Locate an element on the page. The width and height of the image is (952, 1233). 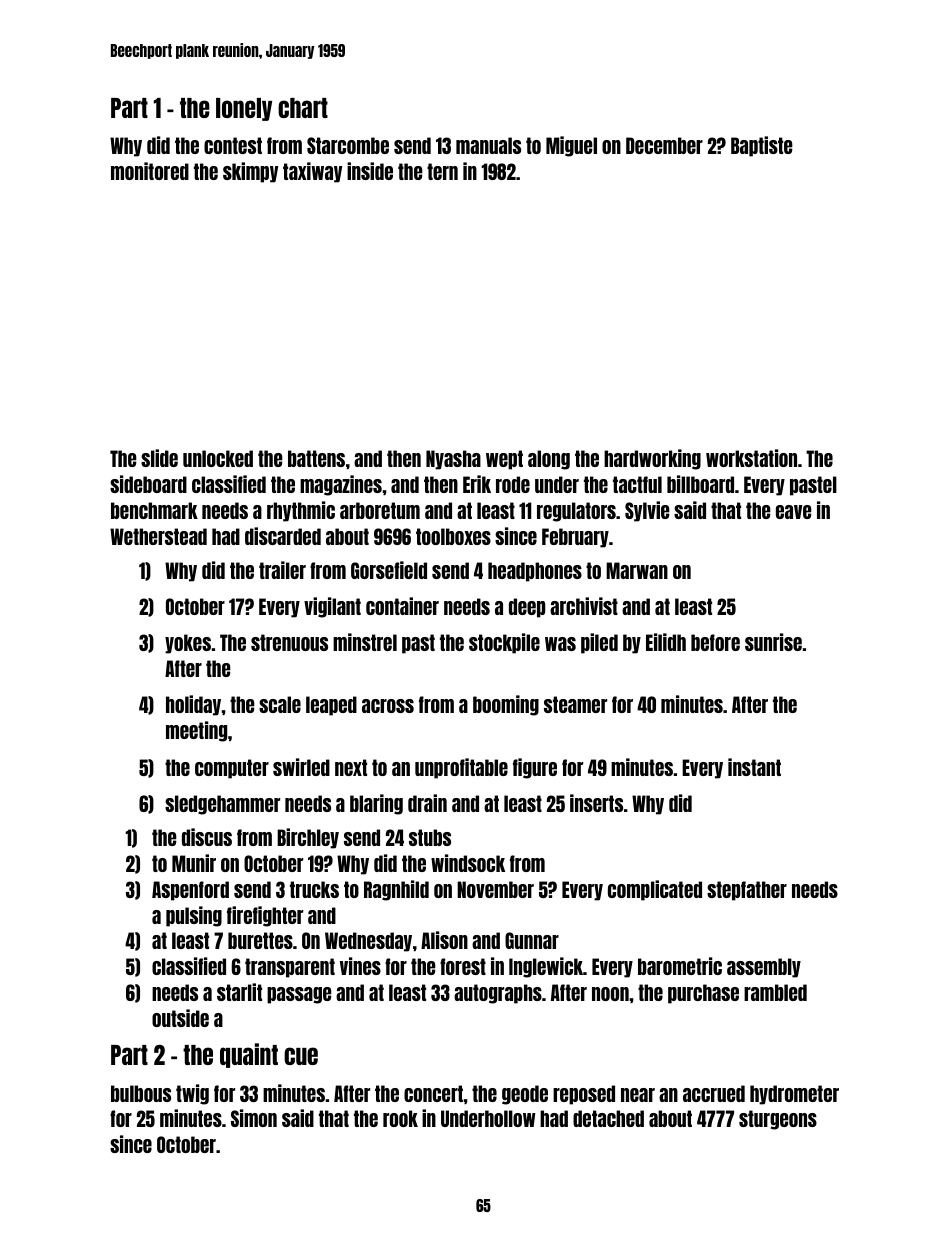
accrued is located at coordinates (714, 1093).
